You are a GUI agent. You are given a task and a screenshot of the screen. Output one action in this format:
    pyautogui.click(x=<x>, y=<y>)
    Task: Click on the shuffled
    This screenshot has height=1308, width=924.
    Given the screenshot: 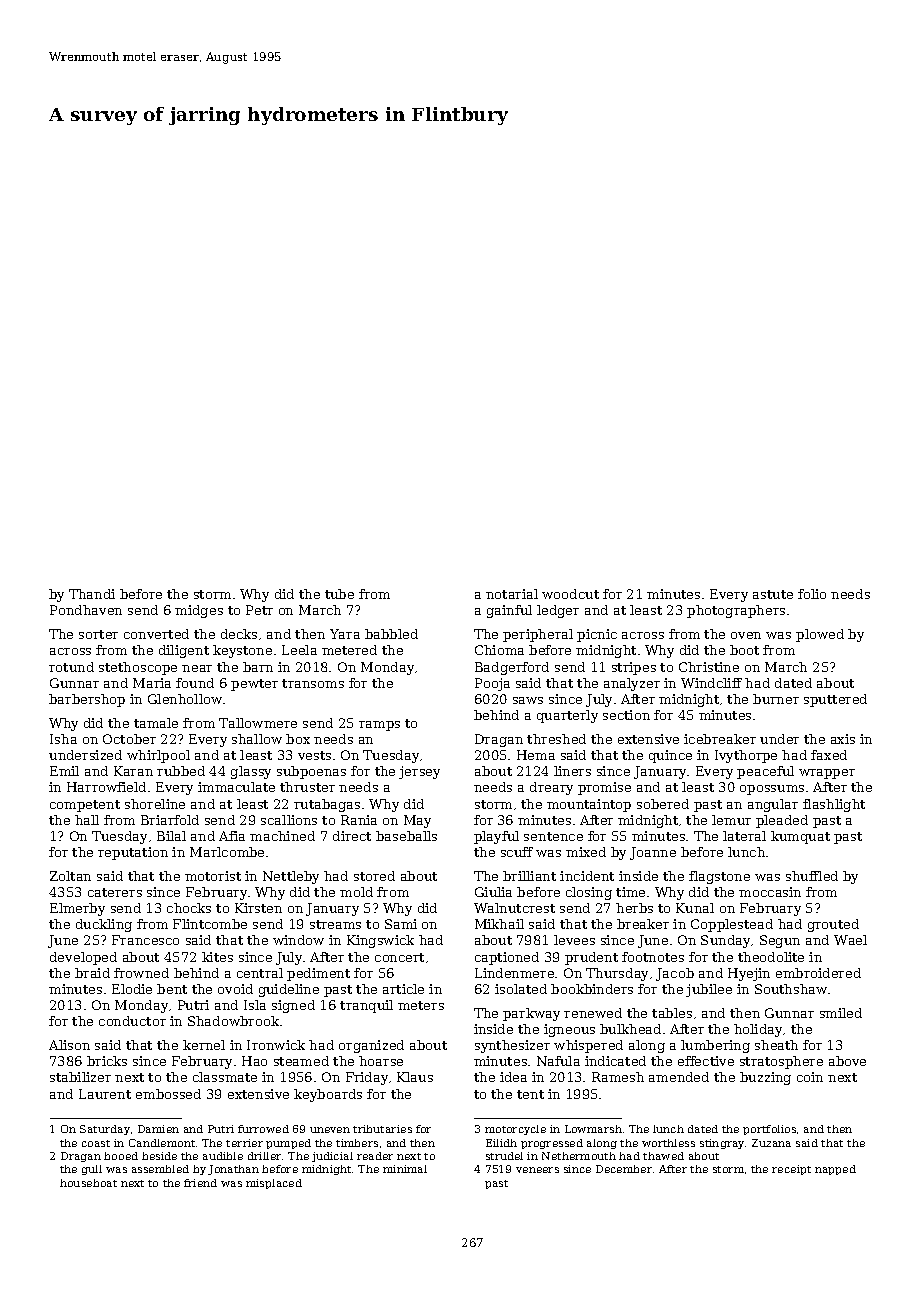 What is the action you would take?
    pyautogui.click(x=812, y=876)
